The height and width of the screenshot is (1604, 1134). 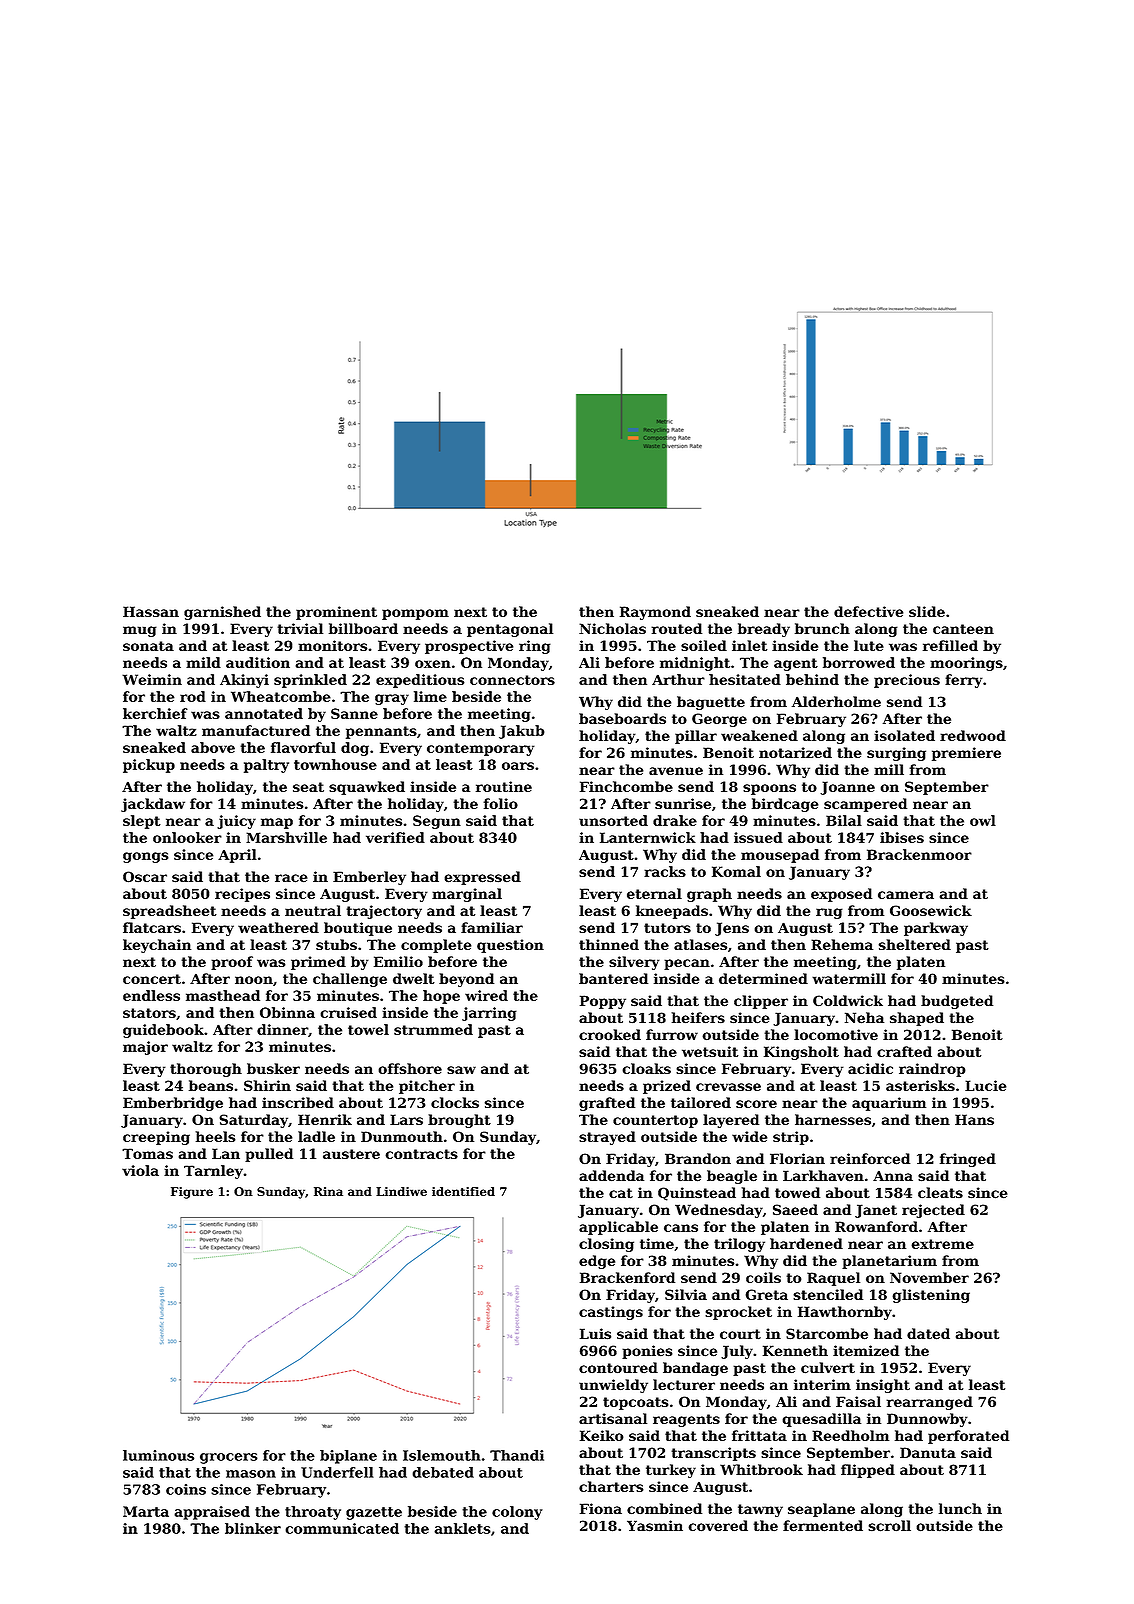 What do you see at coordinates (936, 929) in the screenshot?
I see `parkway` at bounding box center [936, 929].
